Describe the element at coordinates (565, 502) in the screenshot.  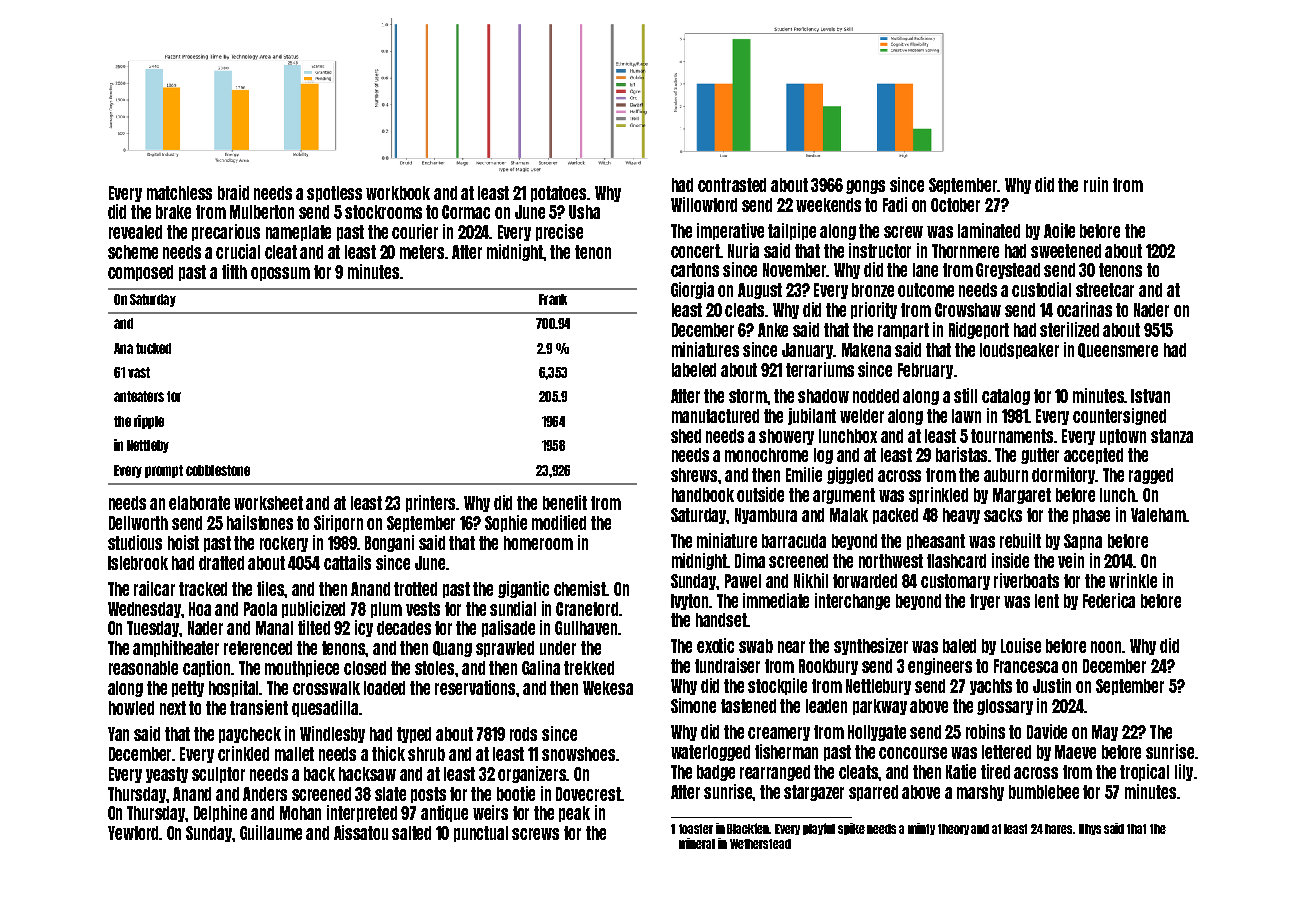
I see `benefit` at that location.
